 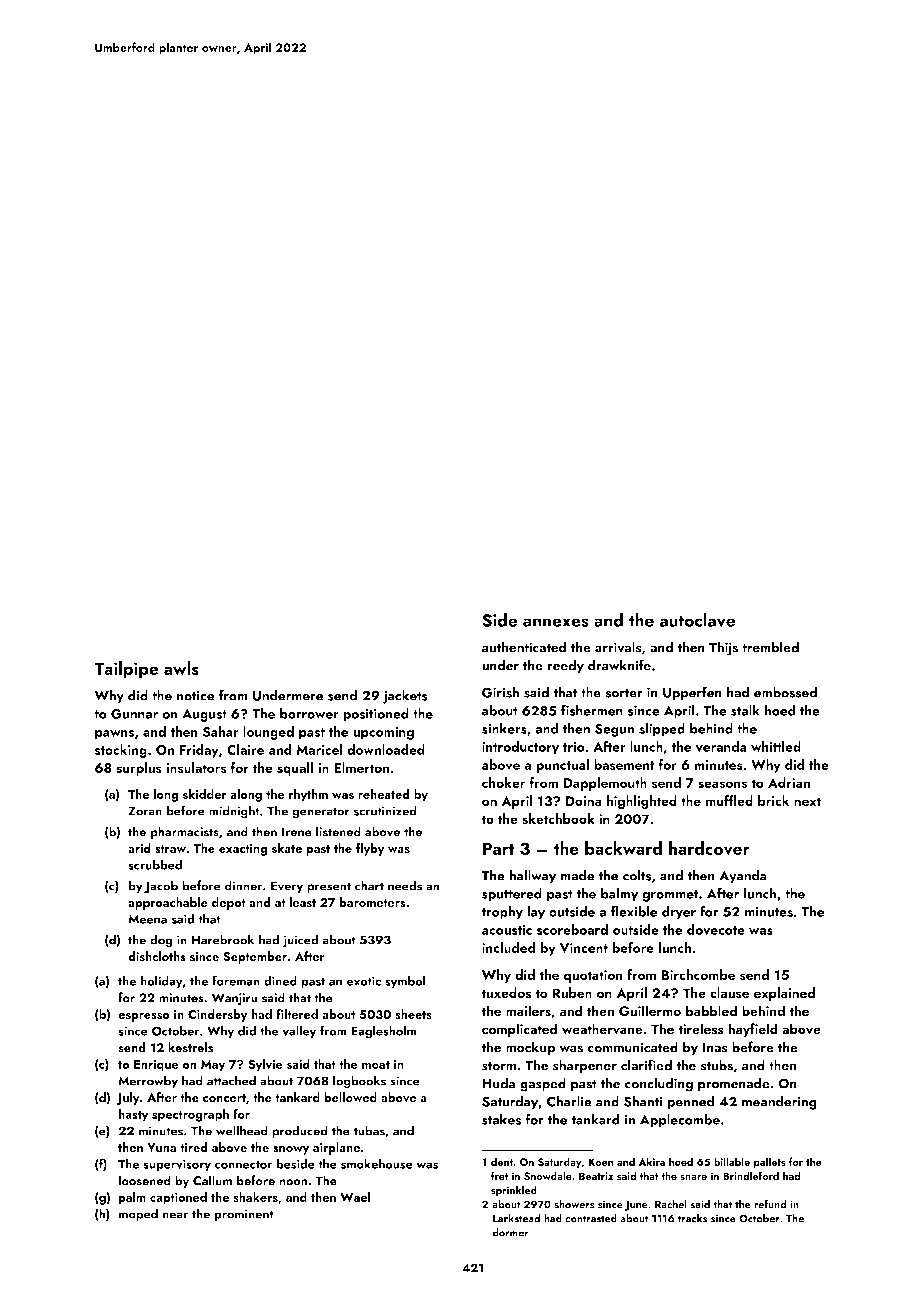 I want to click on Cindersby, so click(x=217, y=1015).
